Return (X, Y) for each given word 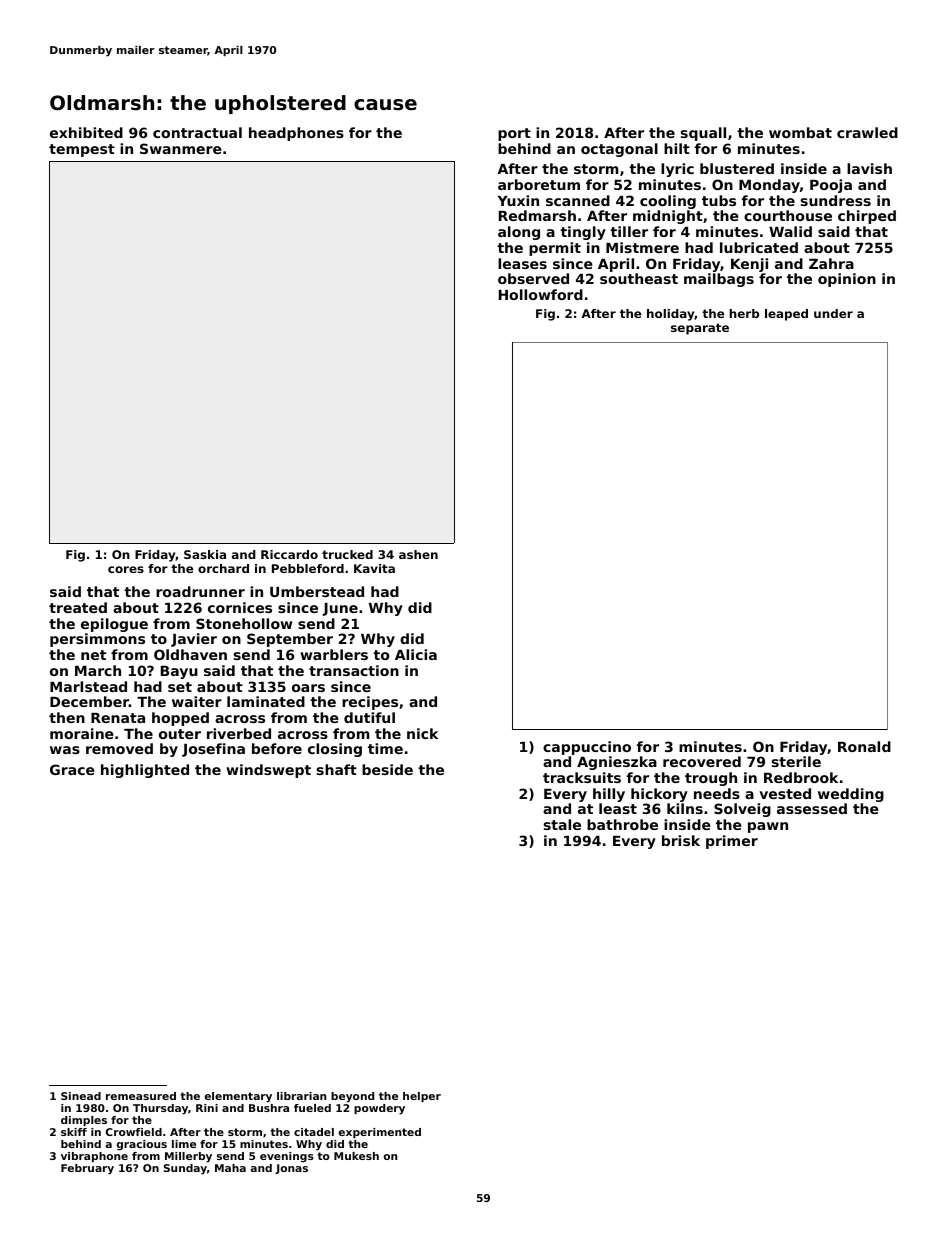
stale (562, 824)
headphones (296, 134)
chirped (867, 217)
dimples (84, 1121)
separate (700, 329)
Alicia (416, 654)
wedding (851, 795)
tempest (82, 150)
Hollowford (541, 294)
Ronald (864, 746)
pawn (768, 827)
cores (126, 569)
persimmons (97, 640)
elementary (238, 1097)
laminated (266, 701)
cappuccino (587, 748)
